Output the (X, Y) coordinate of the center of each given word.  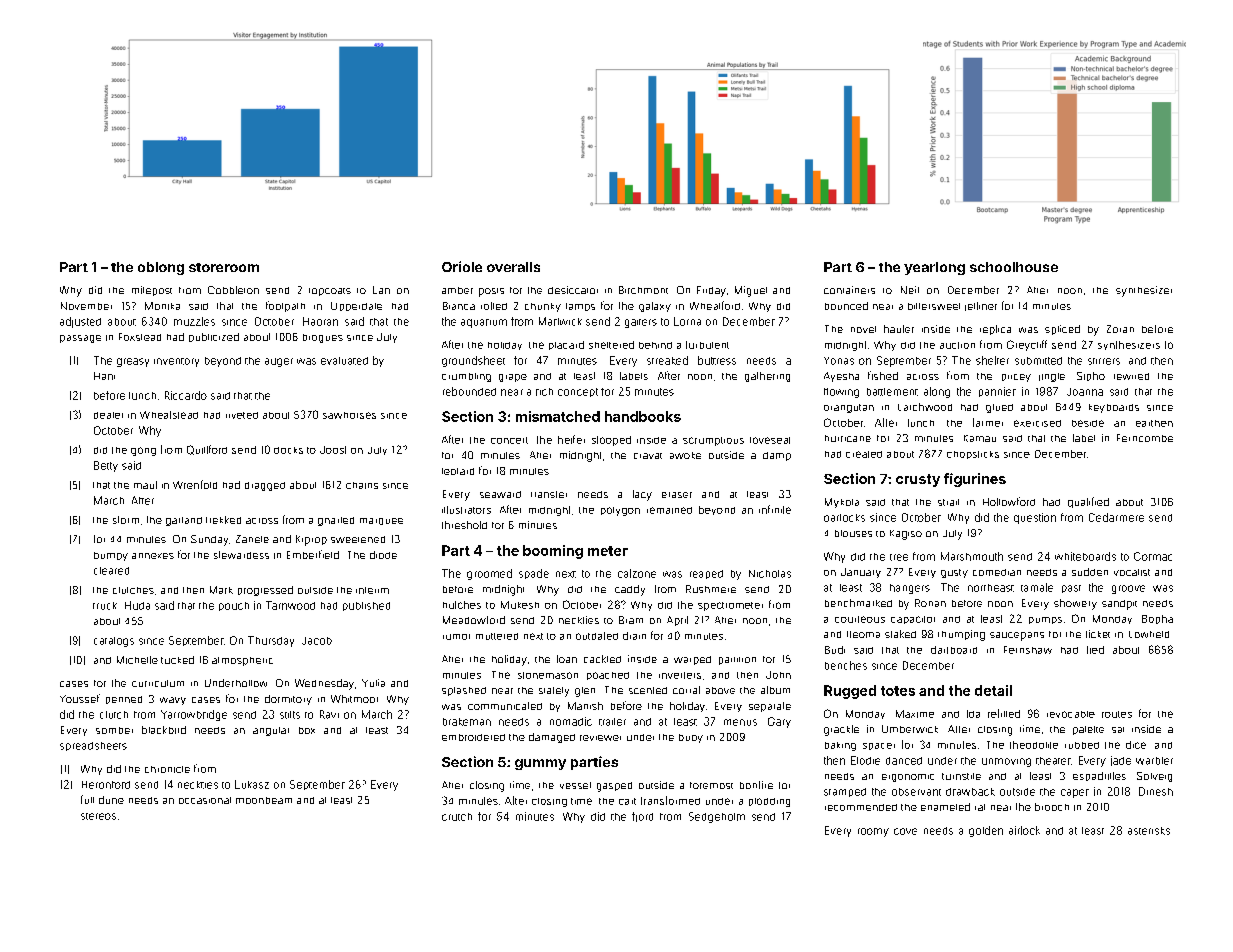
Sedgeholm (717, 817)
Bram (631, 620)
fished (883, 375)
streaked (667, 360)
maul (145, 485)
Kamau (980, 438)
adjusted (80, 322)
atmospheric (242, 661)
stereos (98, 816)
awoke (685, 455)
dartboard (954, 650)
